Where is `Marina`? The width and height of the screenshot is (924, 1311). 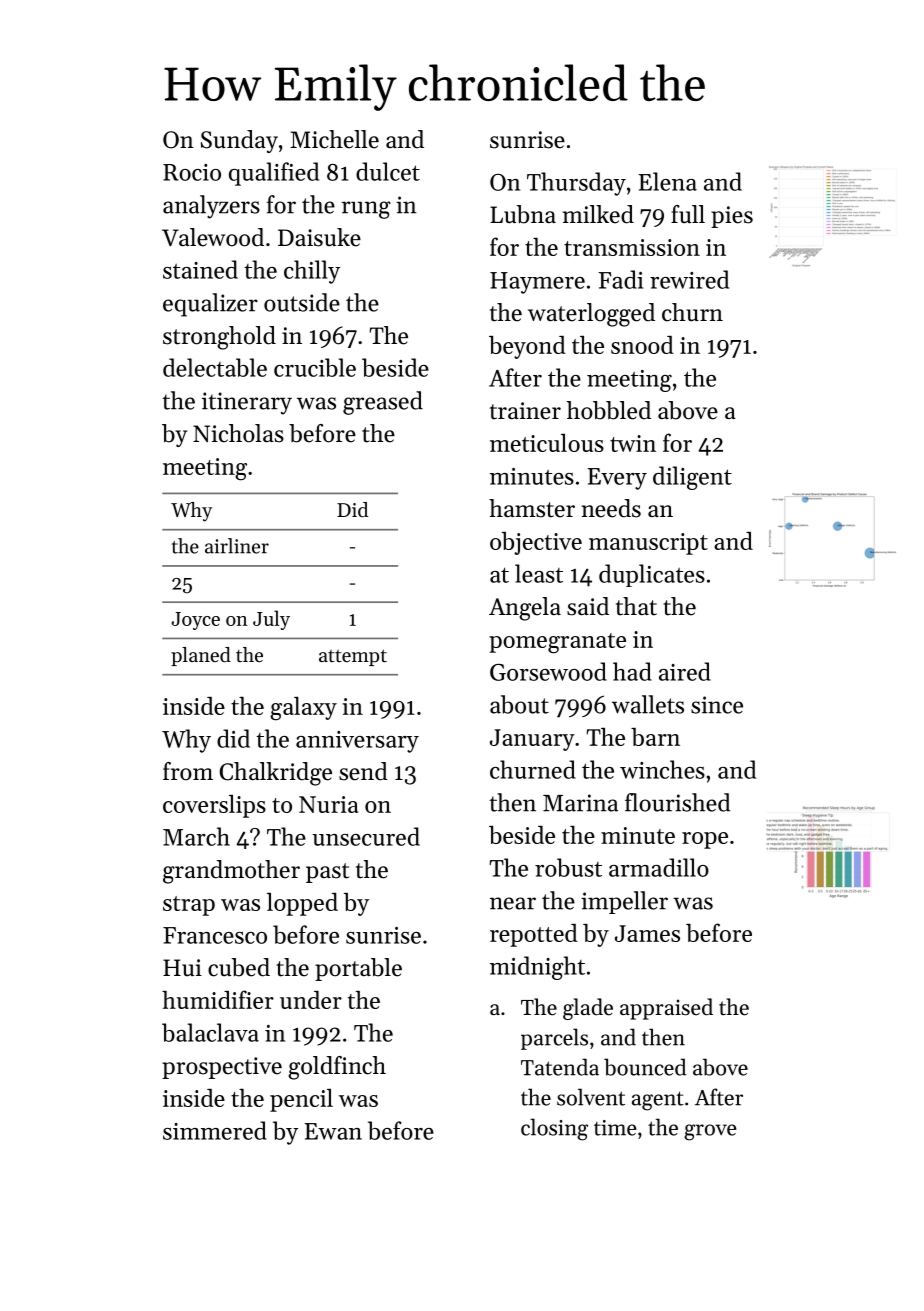
Marina is located at coordinates (580, 803).
